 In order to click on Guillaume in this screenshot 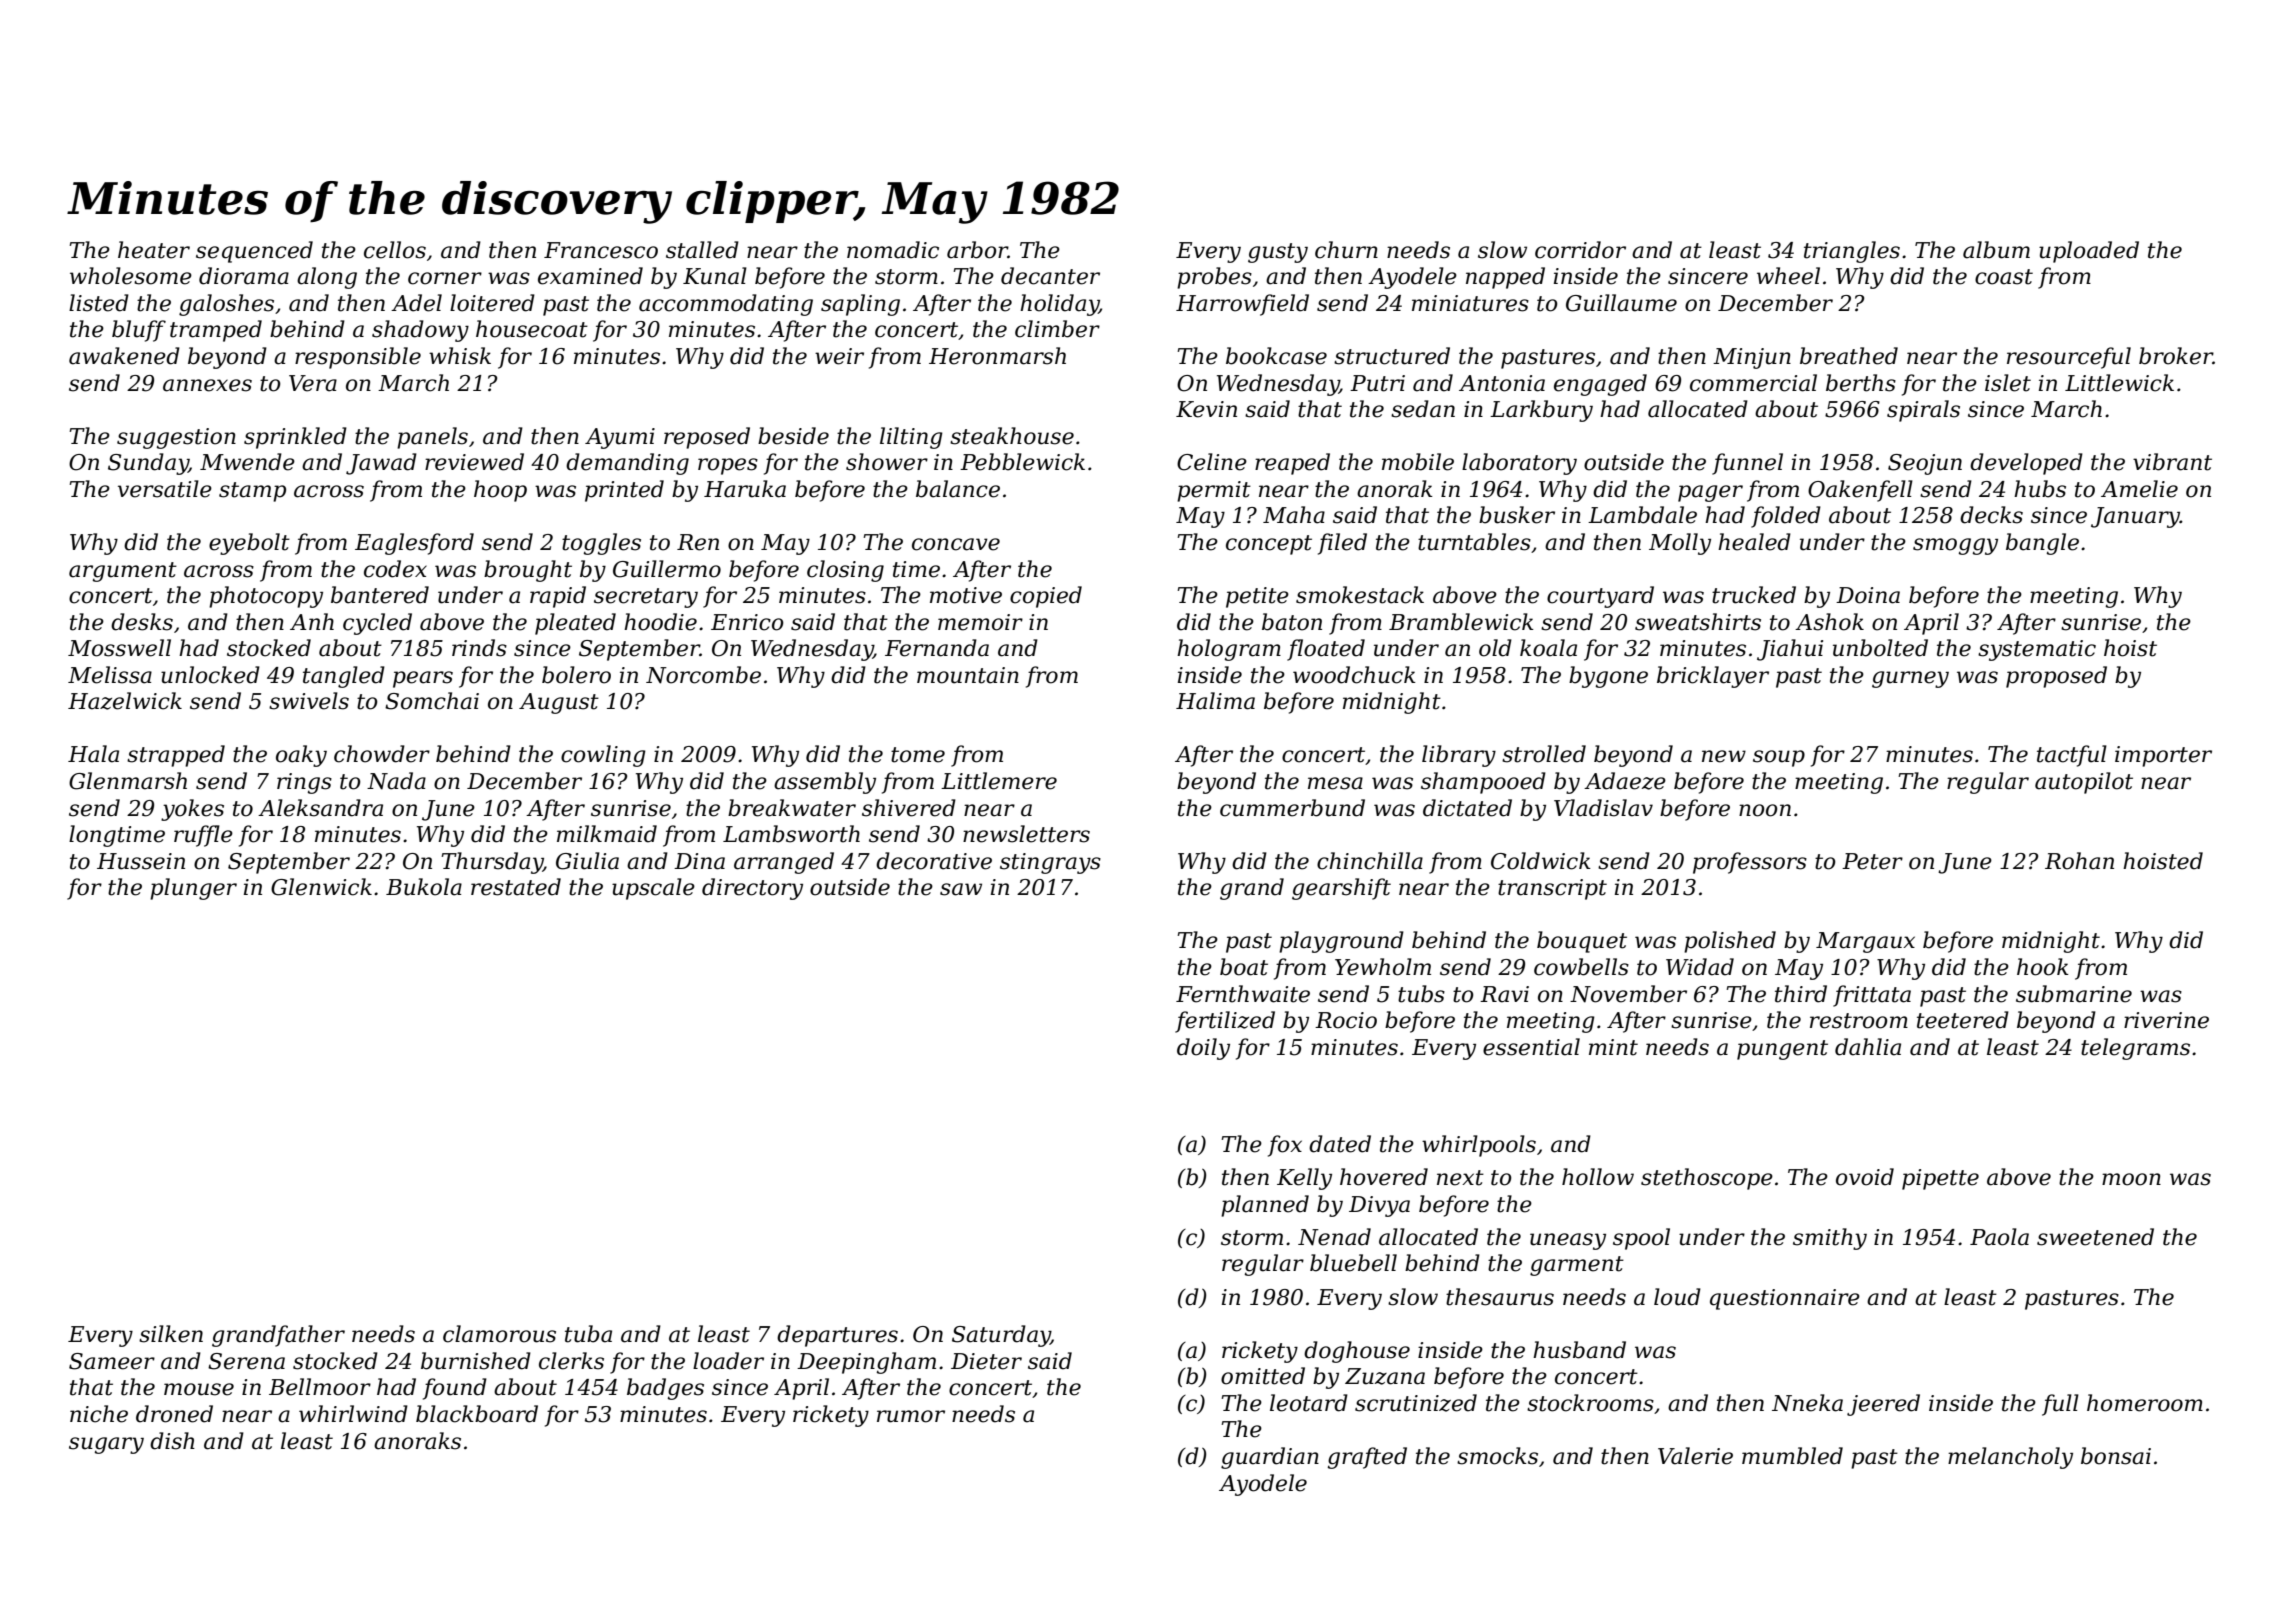, I will do `click(1621, 303)`.
